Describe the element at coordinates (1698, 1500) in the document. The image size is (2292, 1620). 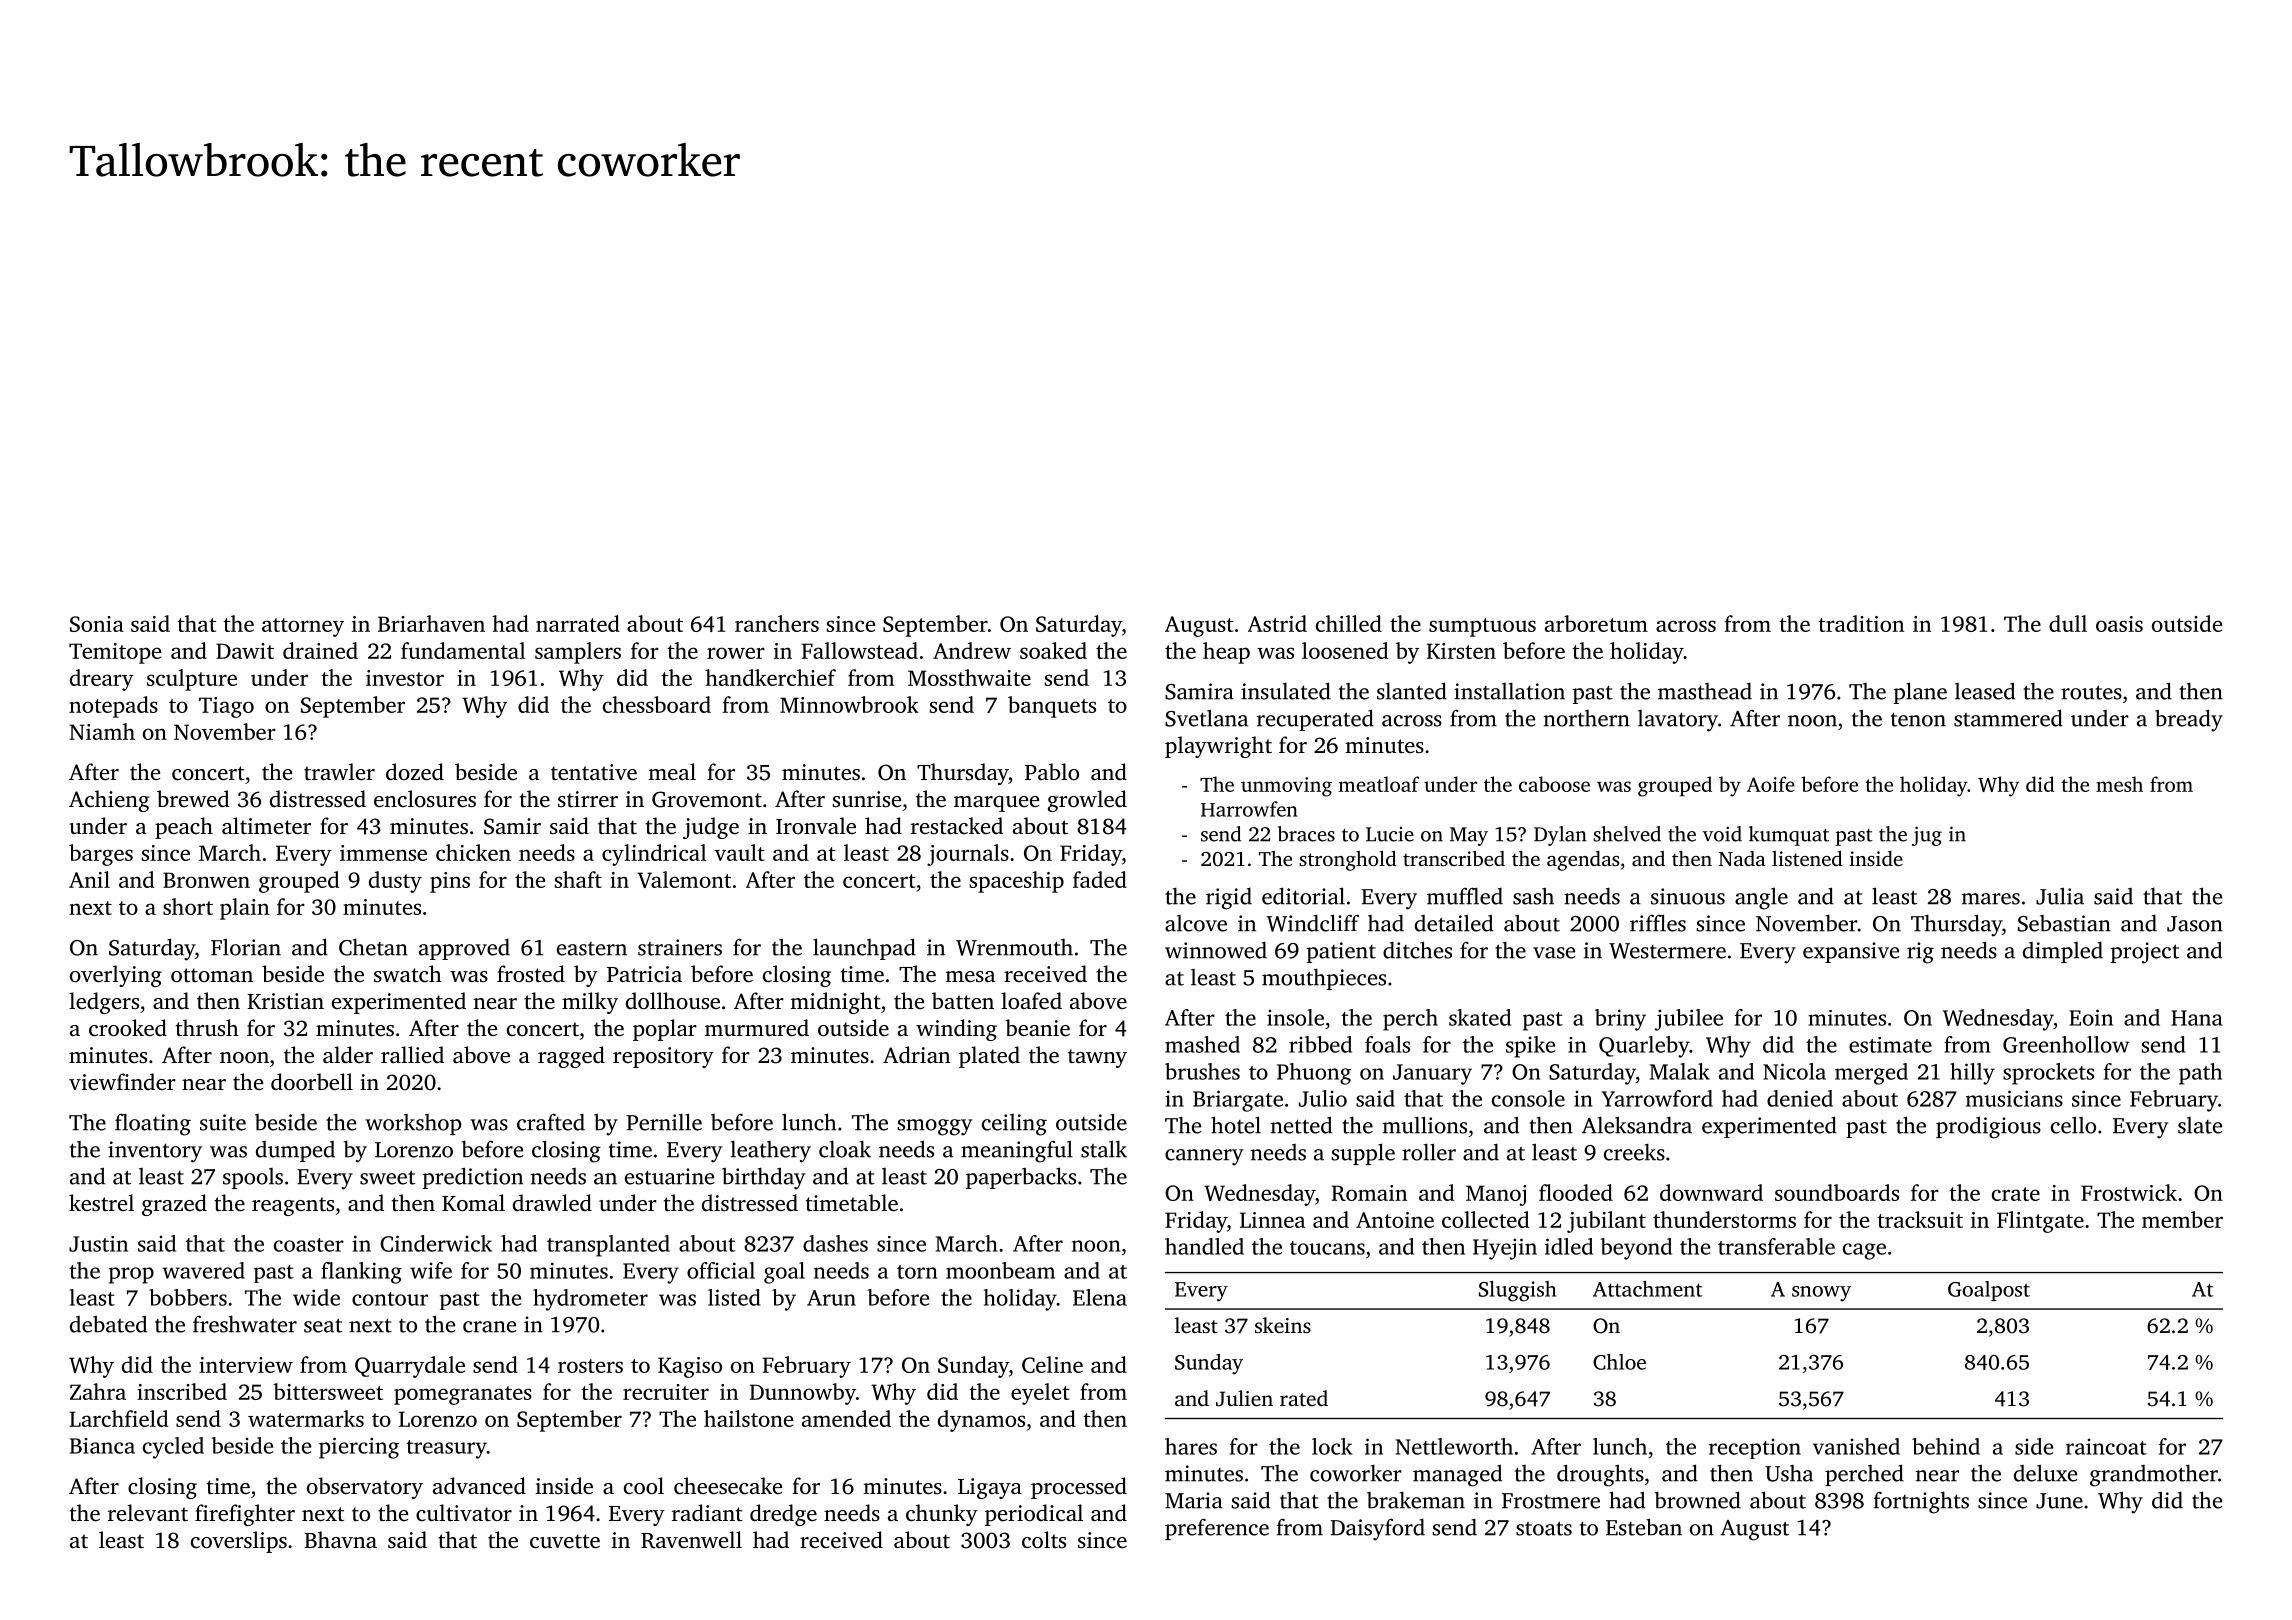
I see `browned` at that location.
